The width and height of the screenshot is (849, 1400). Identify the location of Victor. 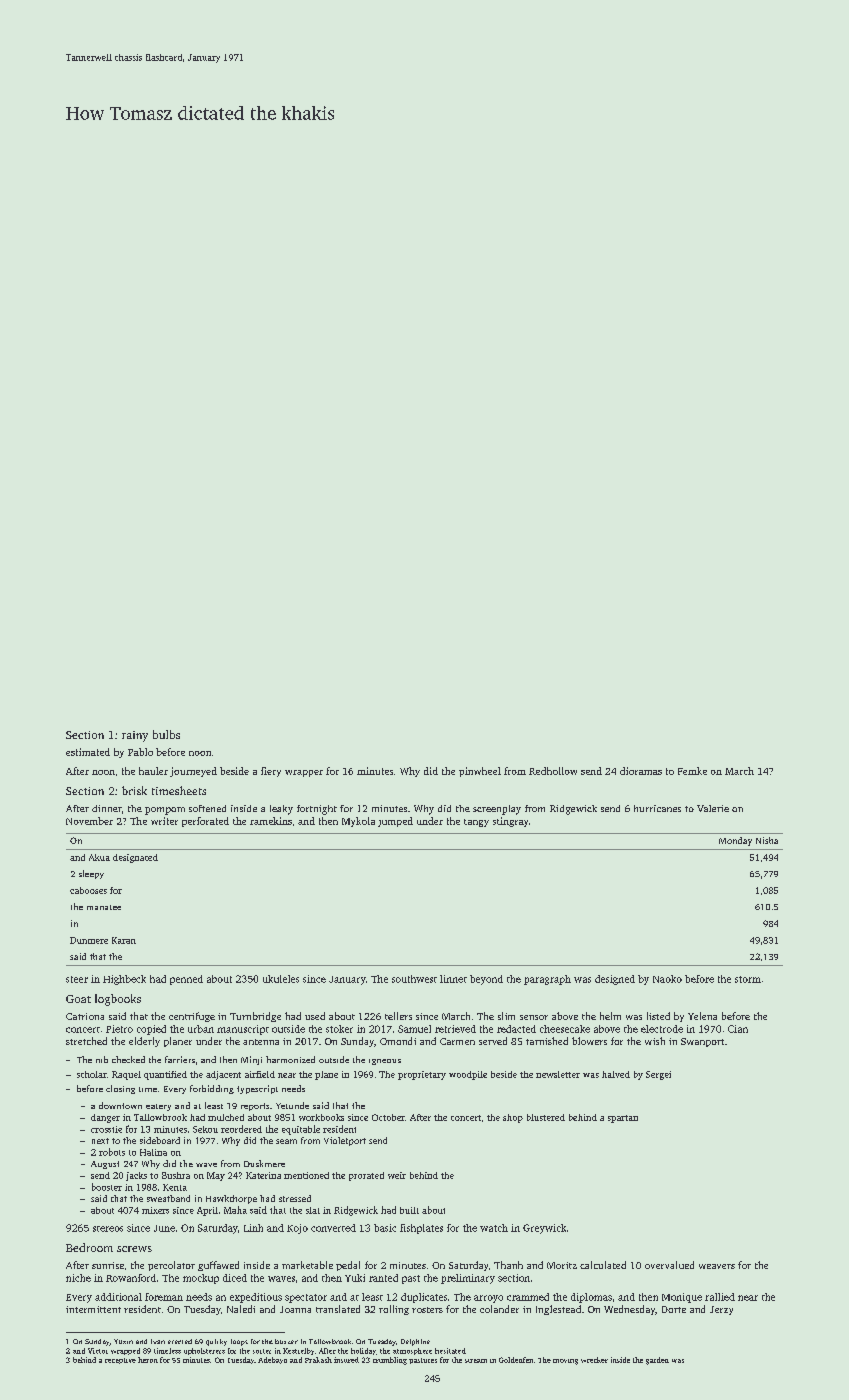
(98, 1351).
